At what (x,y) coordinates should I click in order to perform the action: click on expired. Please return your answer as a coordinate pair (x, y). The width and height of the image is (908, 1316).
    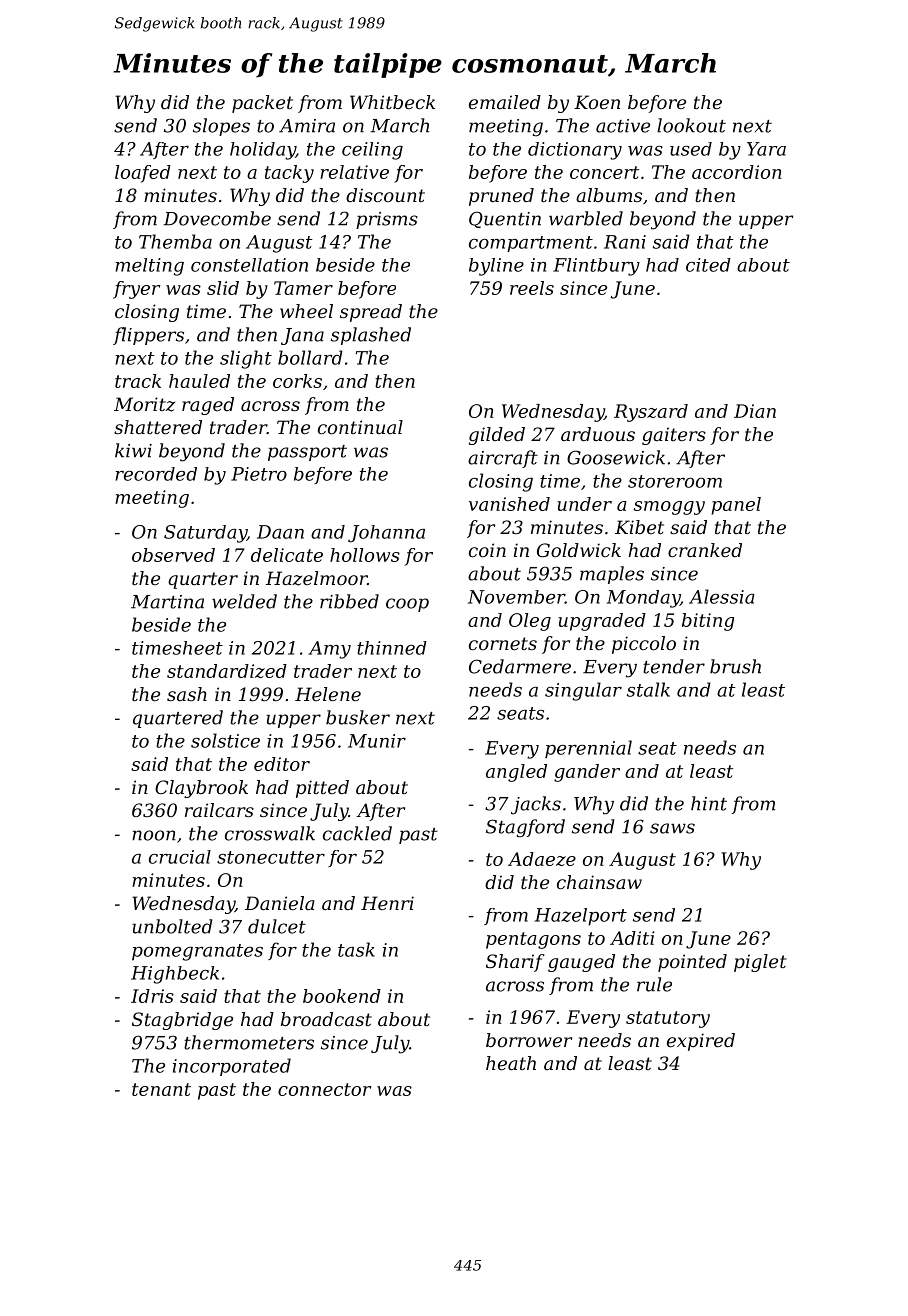
    Looking at the image, I should click on (701, 1042).
